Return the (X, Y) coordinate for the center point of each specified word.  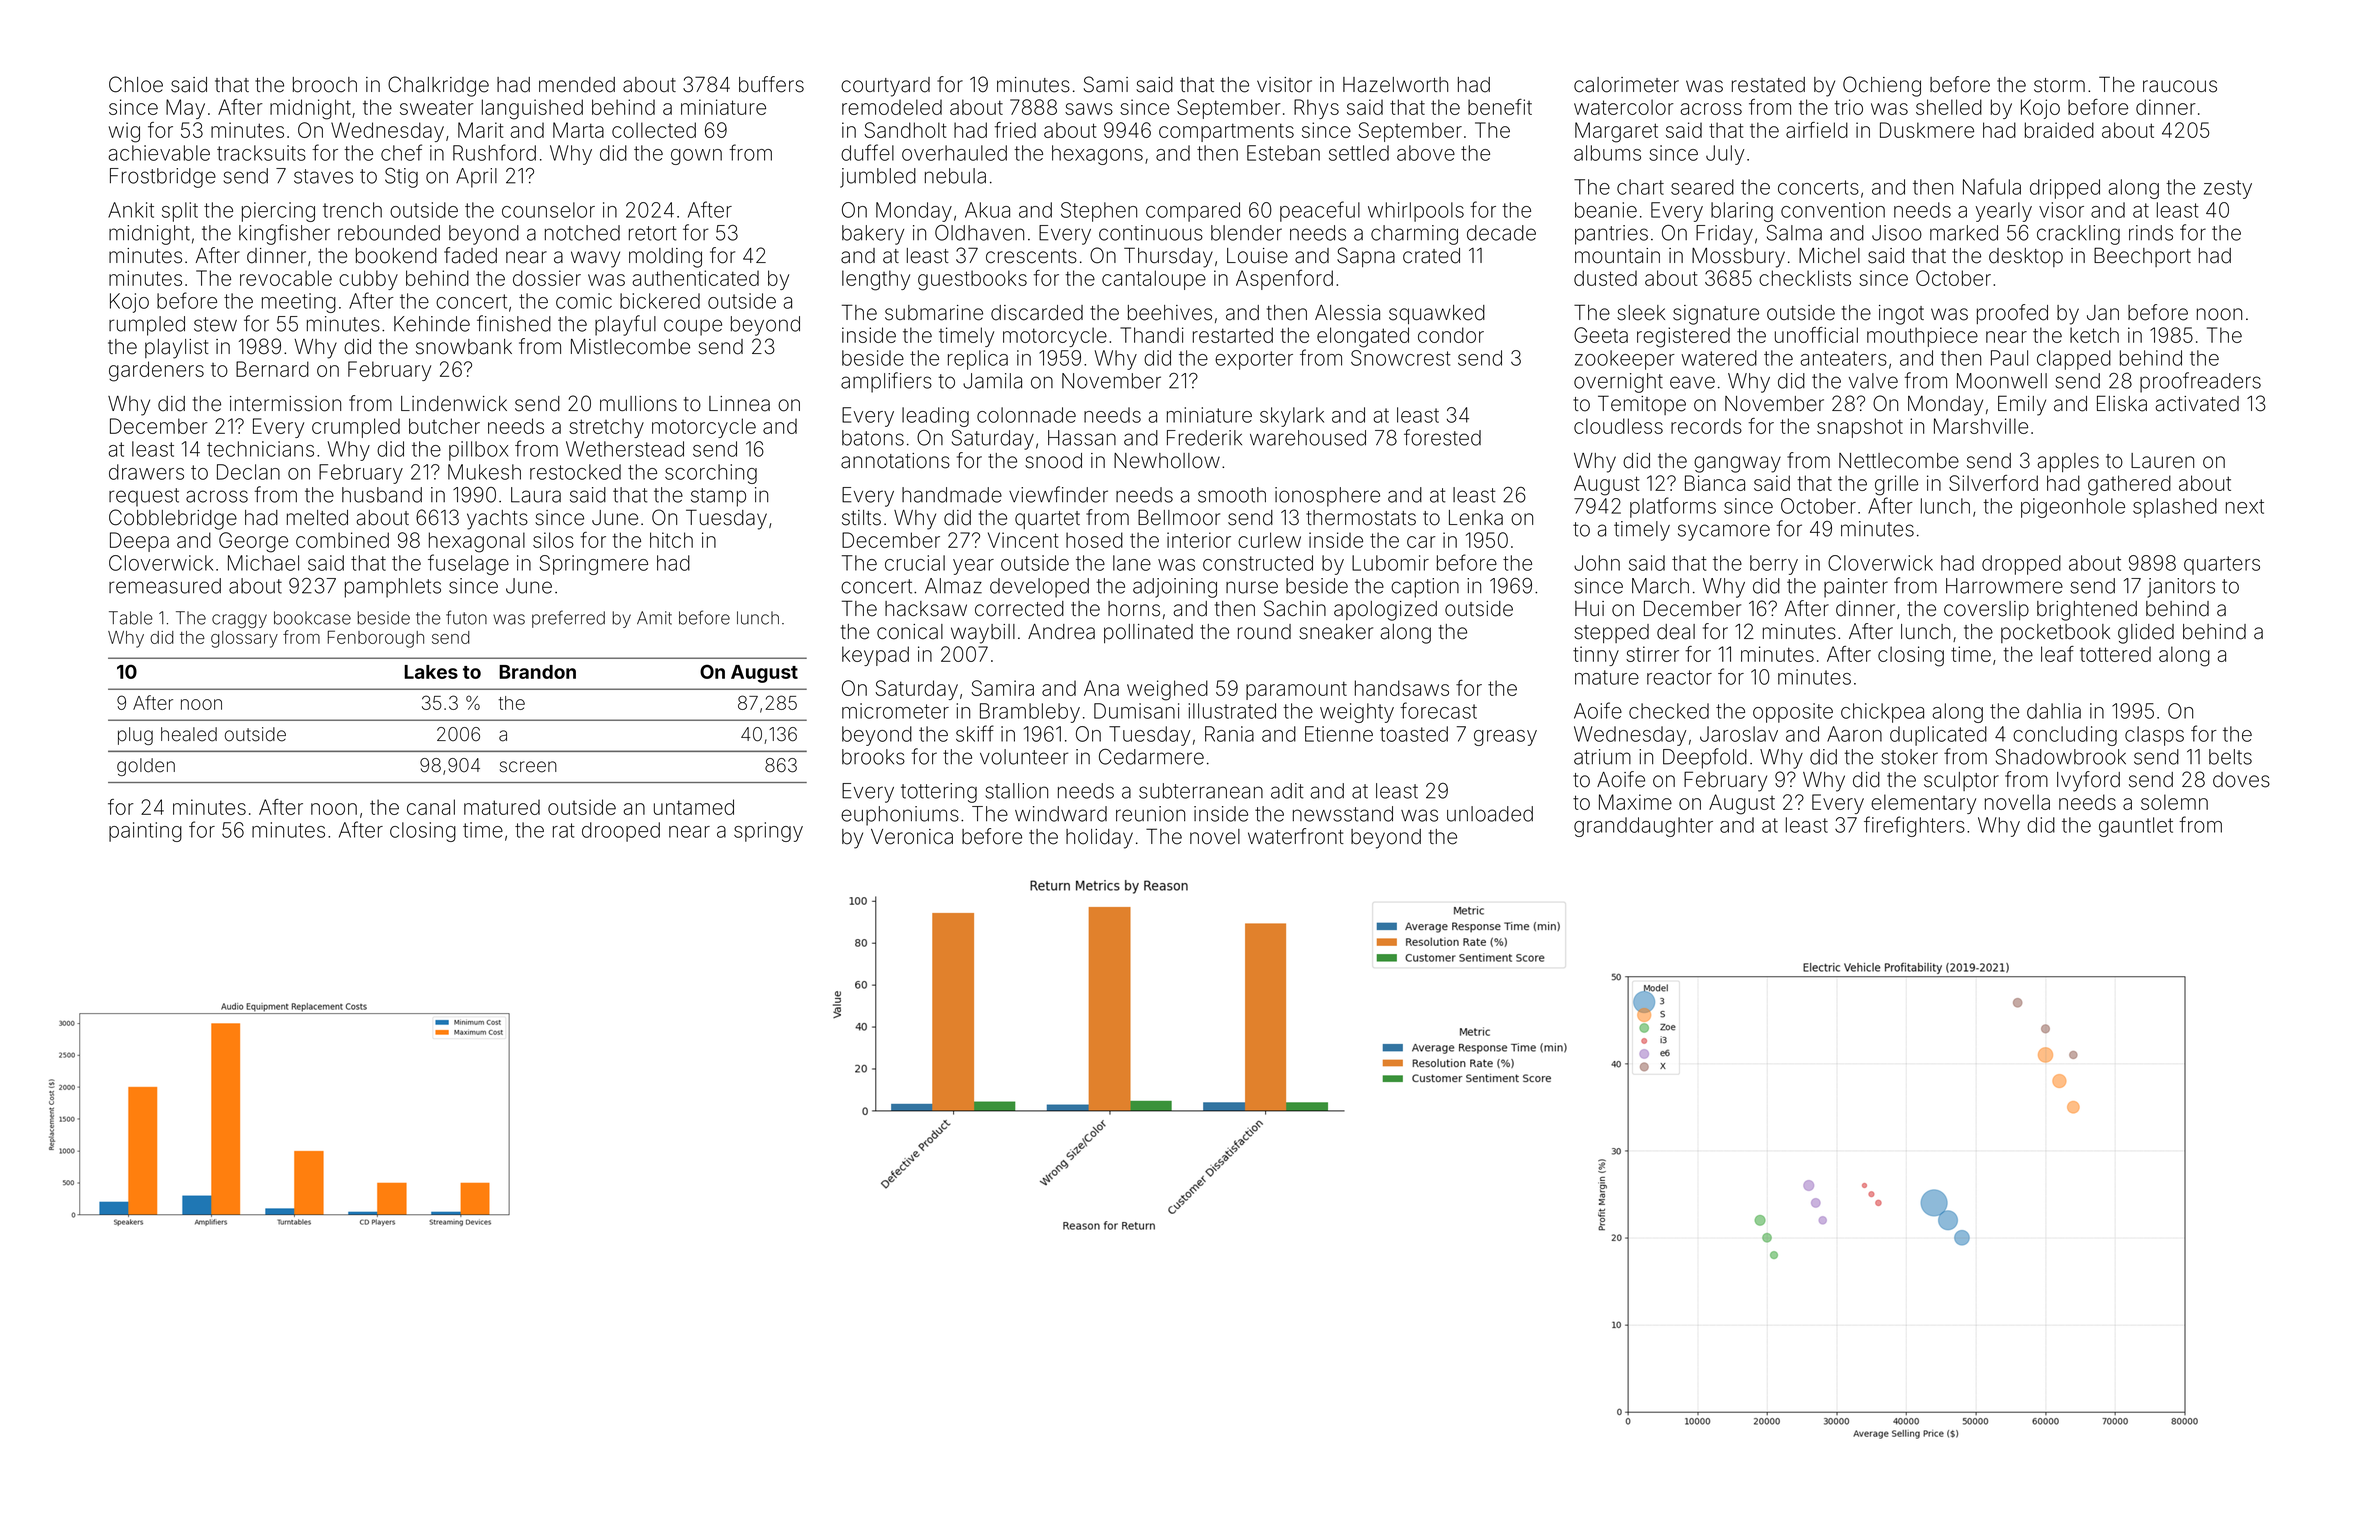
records (1706, 426)
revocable (286, 278)
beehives (1170, 313)
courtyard (885, 87)
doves (2241, 780)
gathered (2129, 485)
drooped (621, 832)
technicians (260, 449)
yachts (497, 520)
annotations (895, 461)
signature (1716, 315)
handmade (952, 495)
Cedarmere (1151, 757)
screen (528, 767)
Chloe (136, 84)
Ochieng (1882, 86)
